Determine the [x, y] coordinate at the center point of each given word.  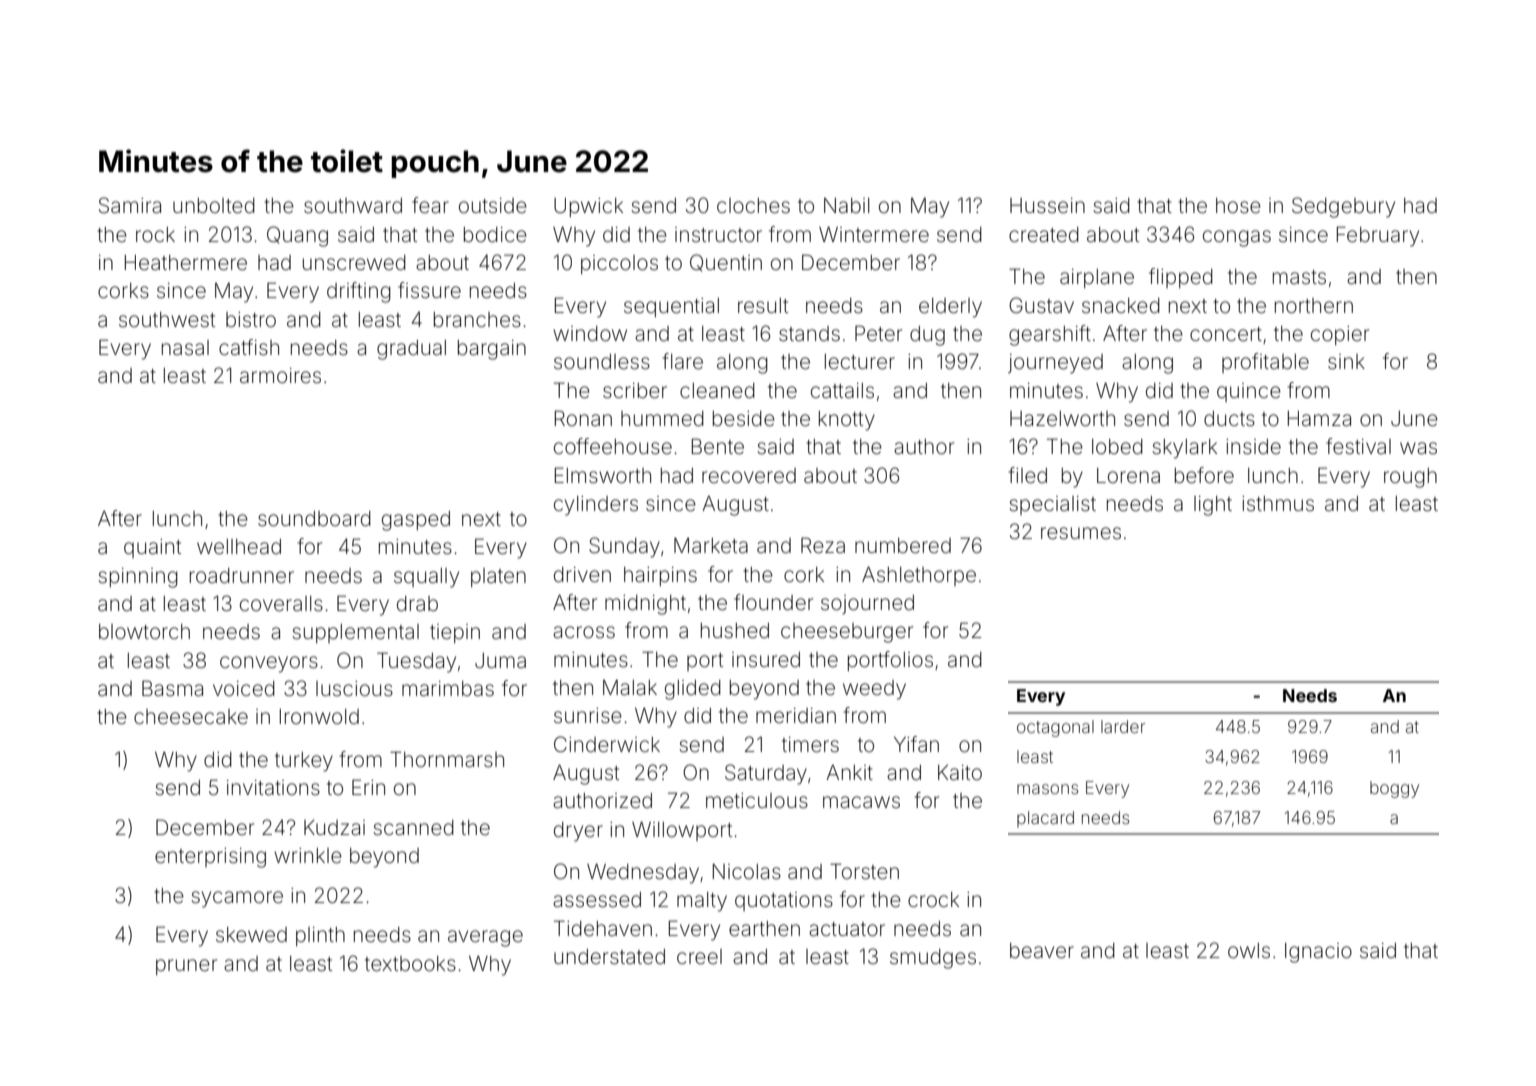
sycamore [237, 899]
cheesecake [191, 716]
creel [699, 957]
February [1378, 236]
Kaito [960, 772]
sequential [671, 307]
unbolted [214, 206]
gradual [411, 350]
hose [1238, 206]
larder [1123, 726]
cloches [753, 206]
